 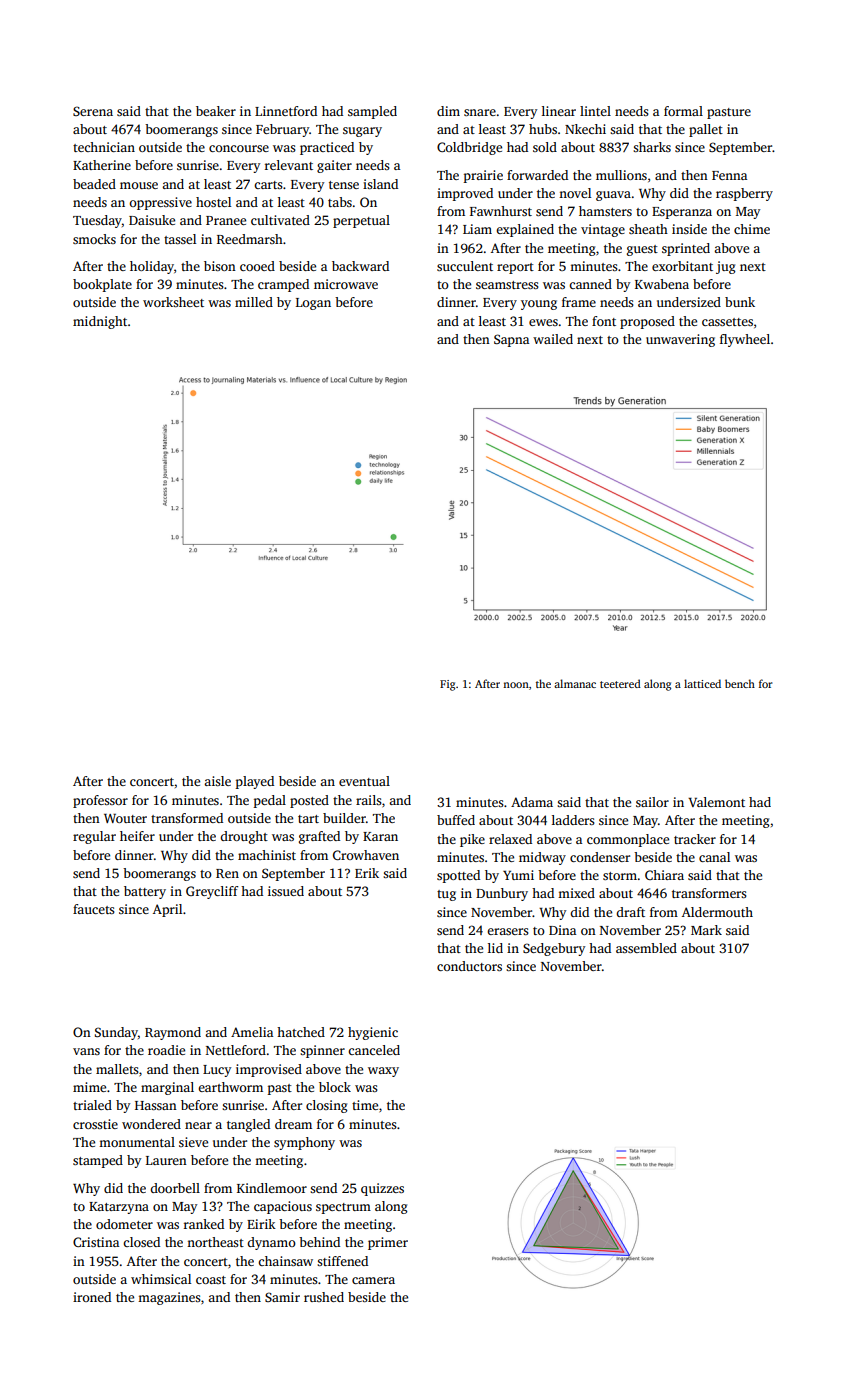 I want to click on eventual, so click(x=364, y=781).
